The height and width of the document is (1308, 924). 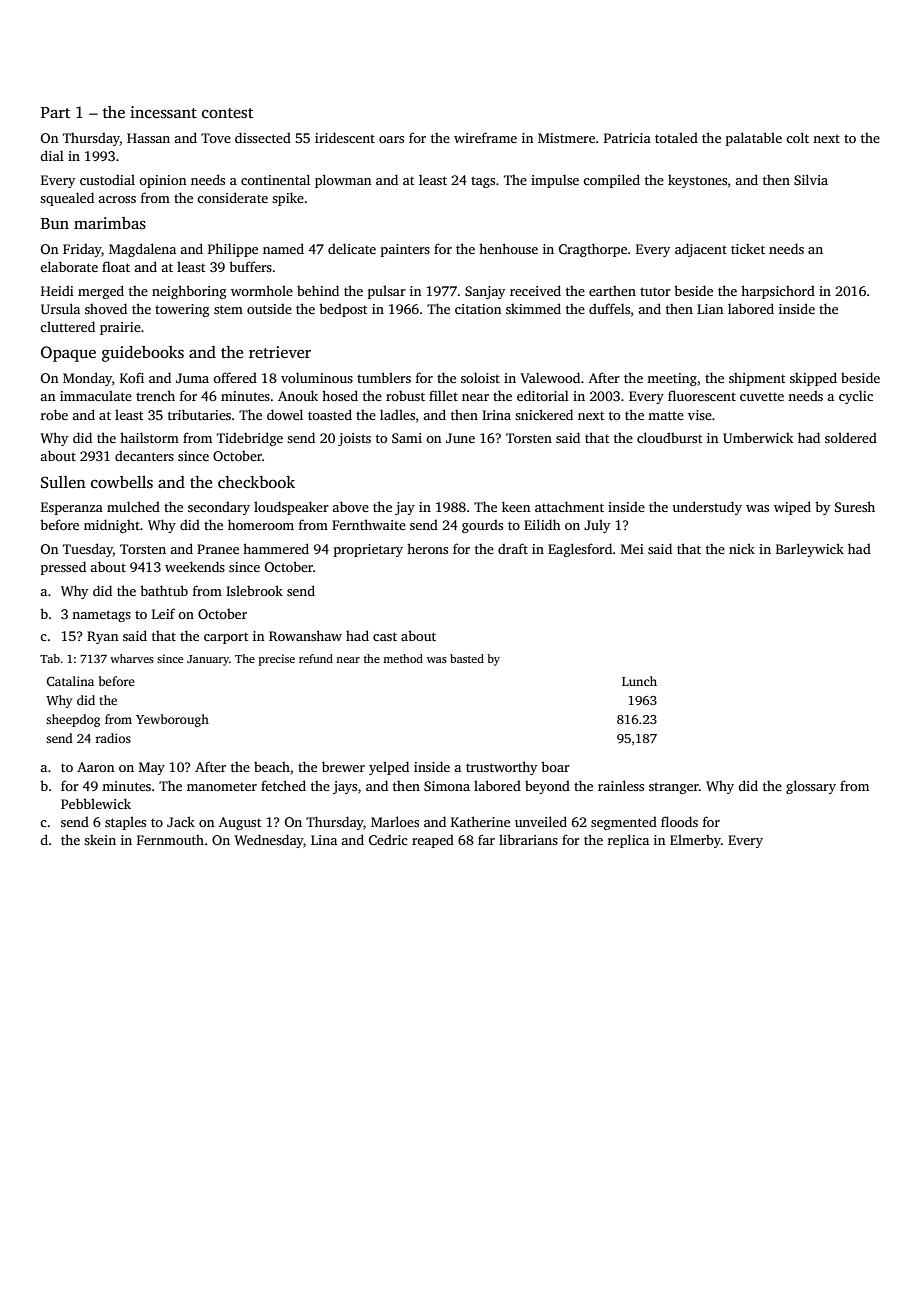 What do you see at coordinates (632, 549) in the document?
I see `Mei` at bounding box center [632, 549].
